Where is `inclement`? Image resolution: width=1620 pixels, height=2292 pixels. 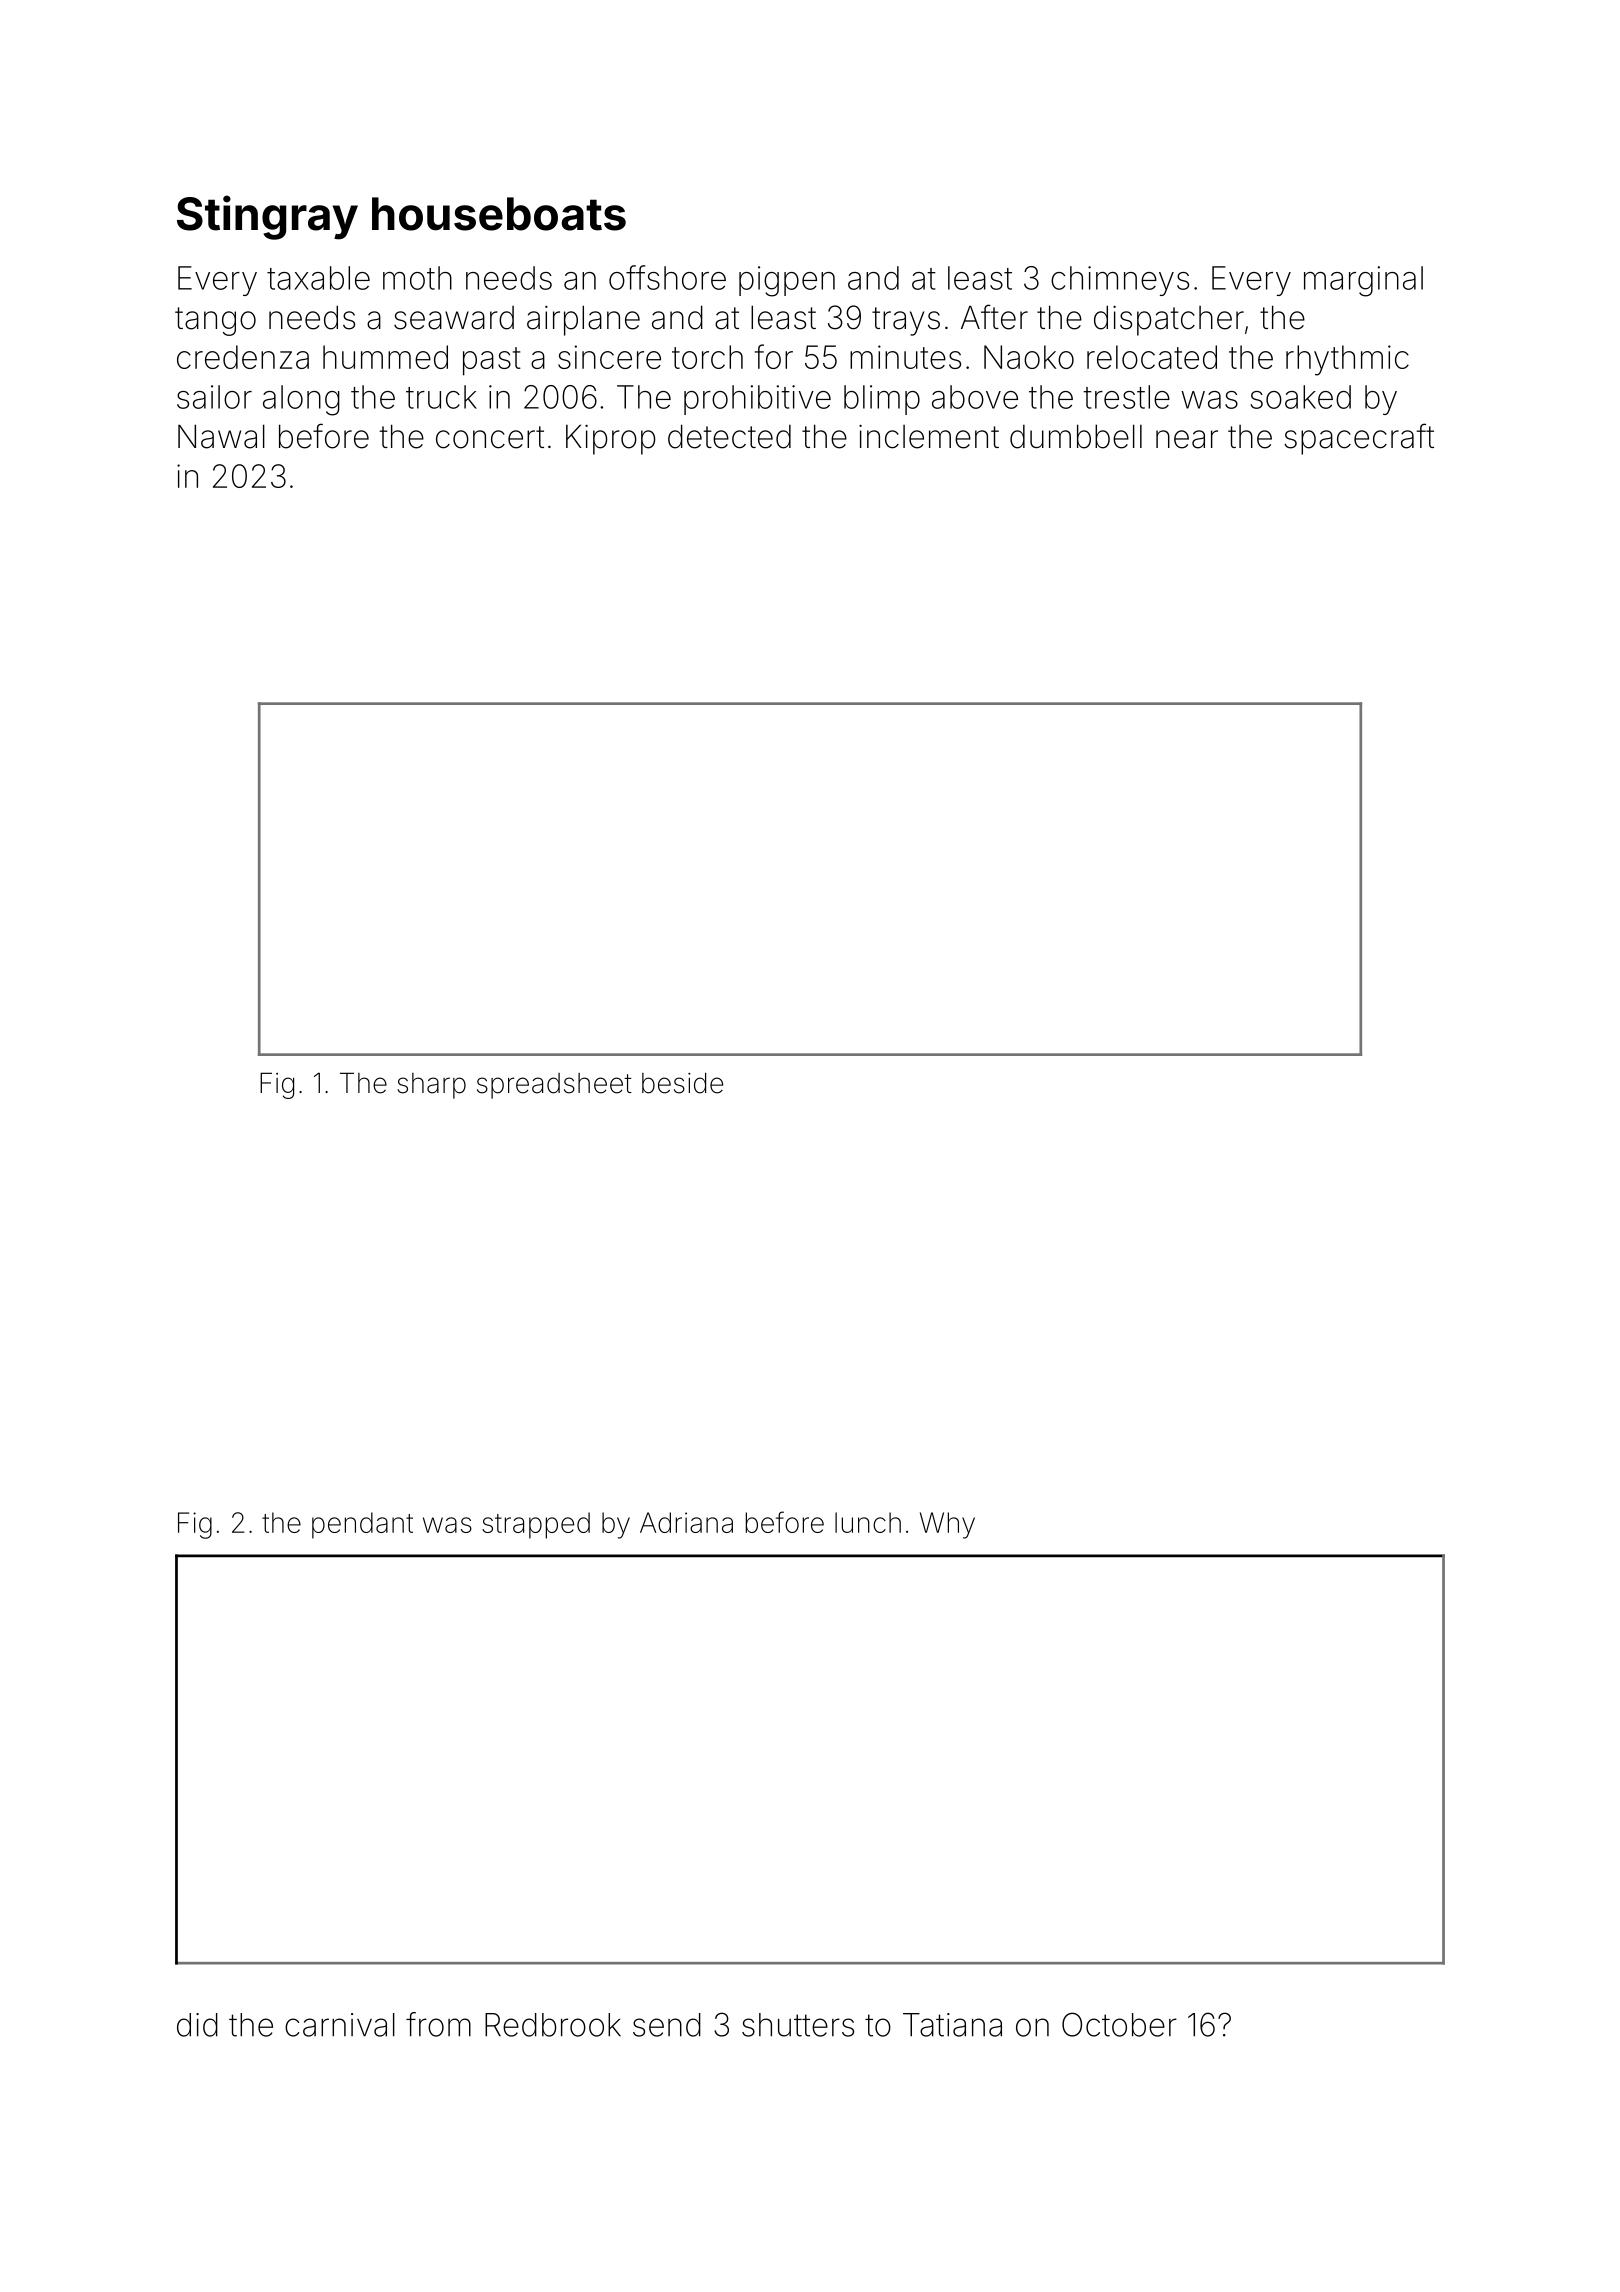
inclement is located at coordinates (929, 437).
